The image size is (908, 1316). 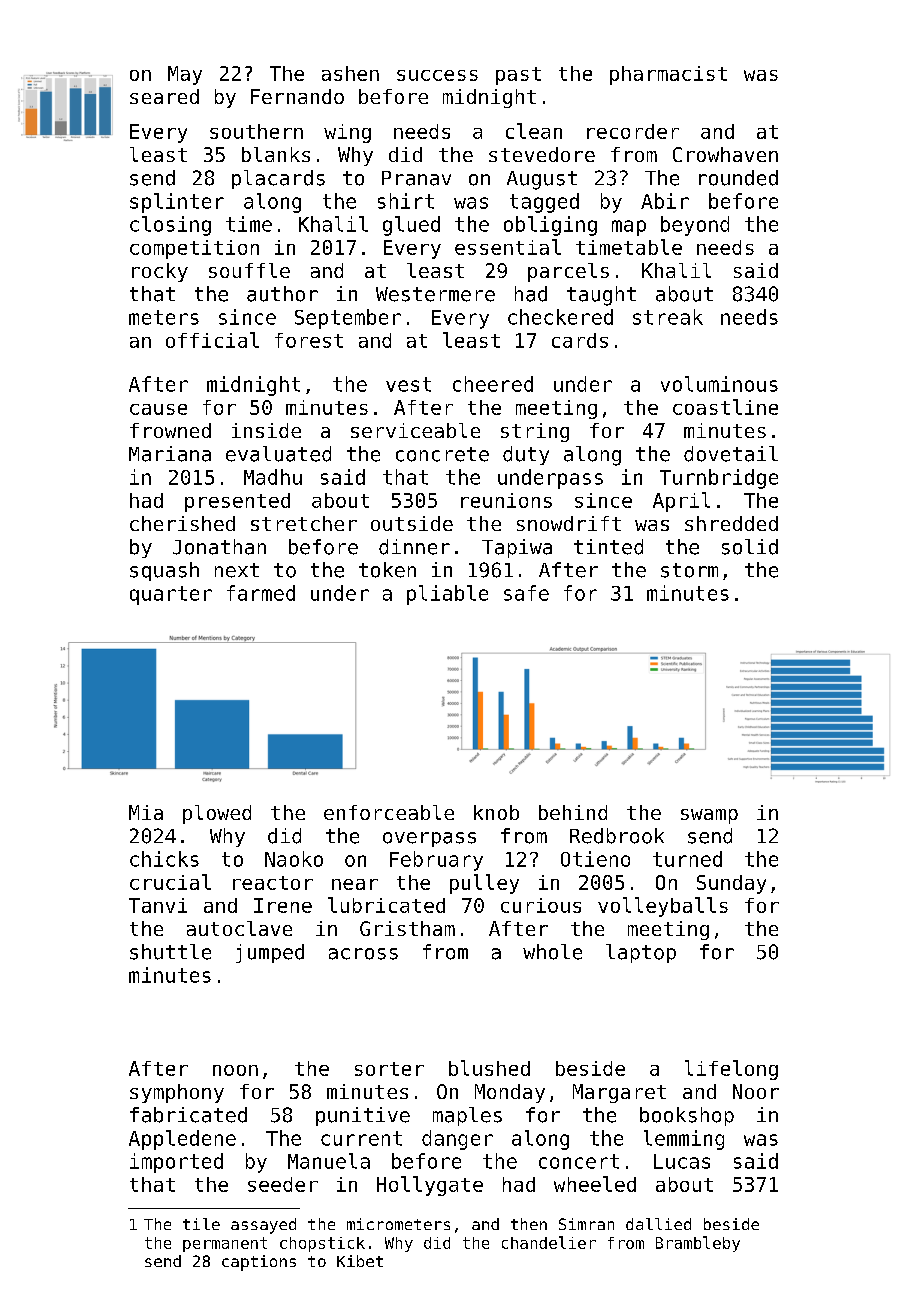 What do you see at coordinates (617, 836) in the image?
I see `Redbrook` at bounding box center [617, 836].
